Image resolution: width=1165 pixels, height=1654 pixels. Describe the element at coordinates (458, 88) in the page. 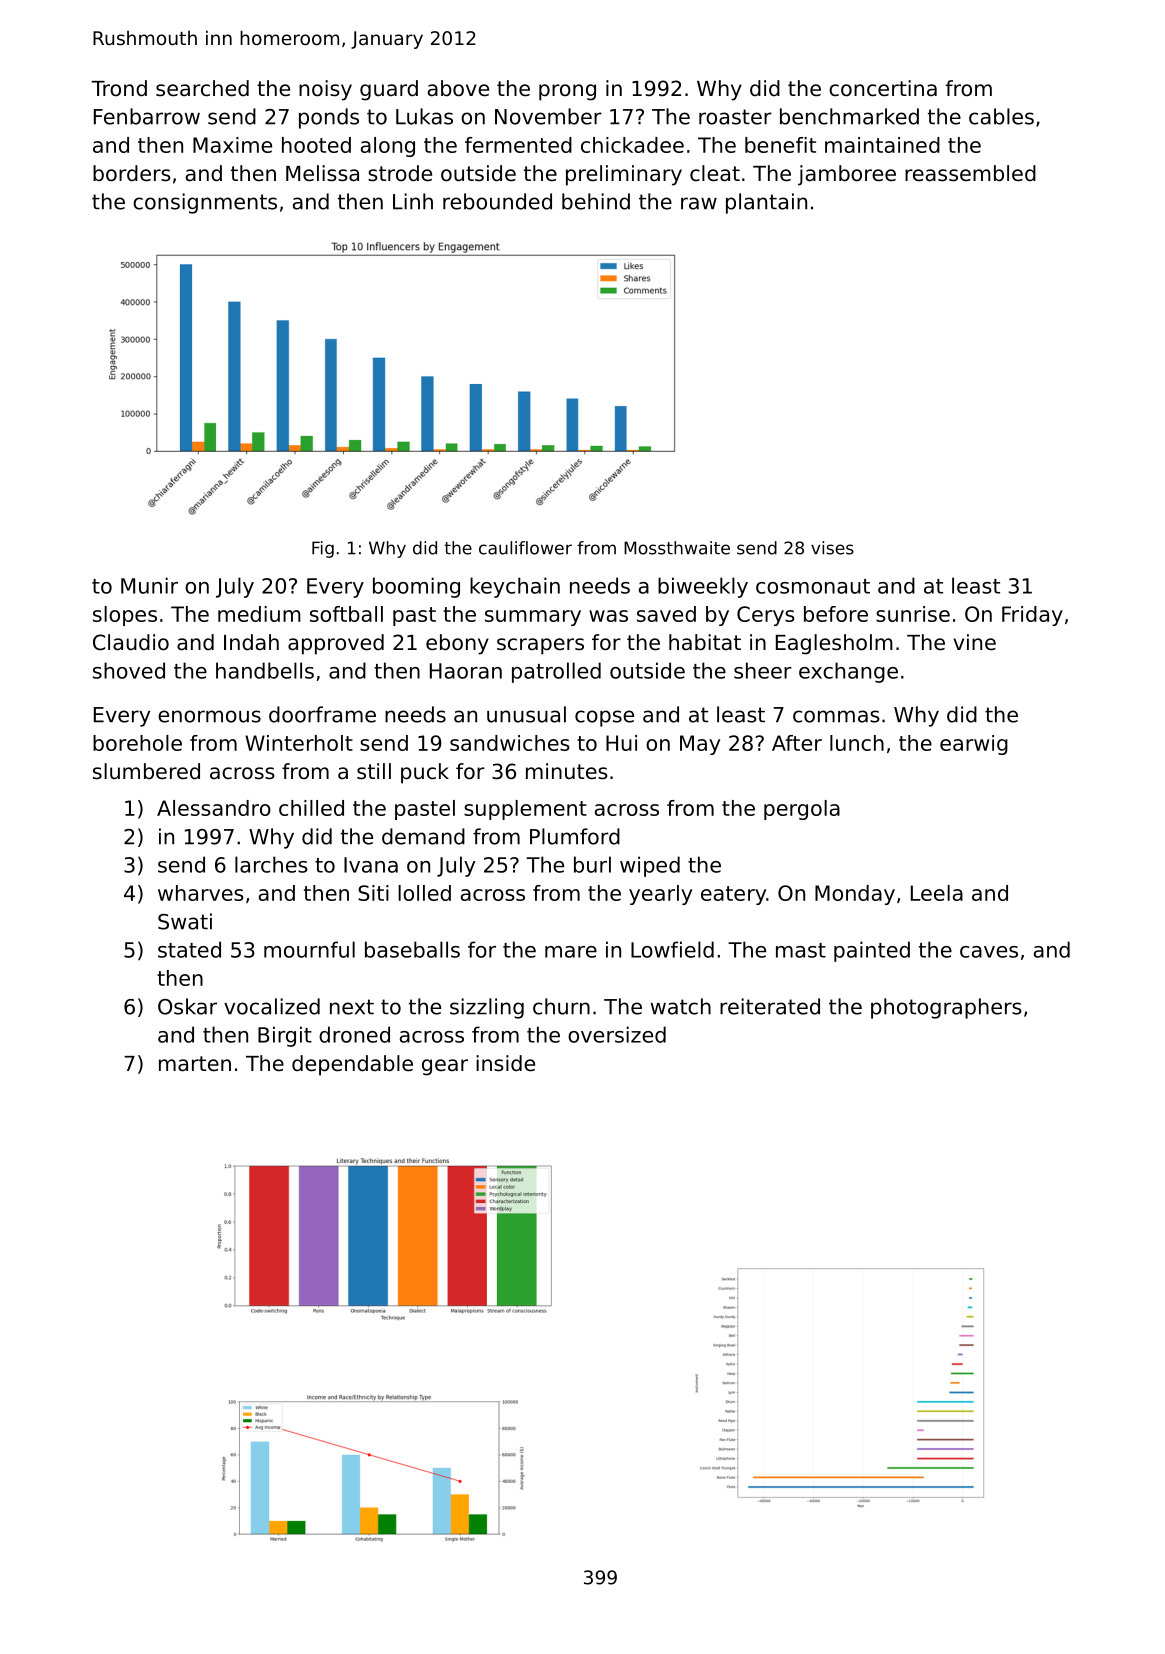

I see `above` at that location.
